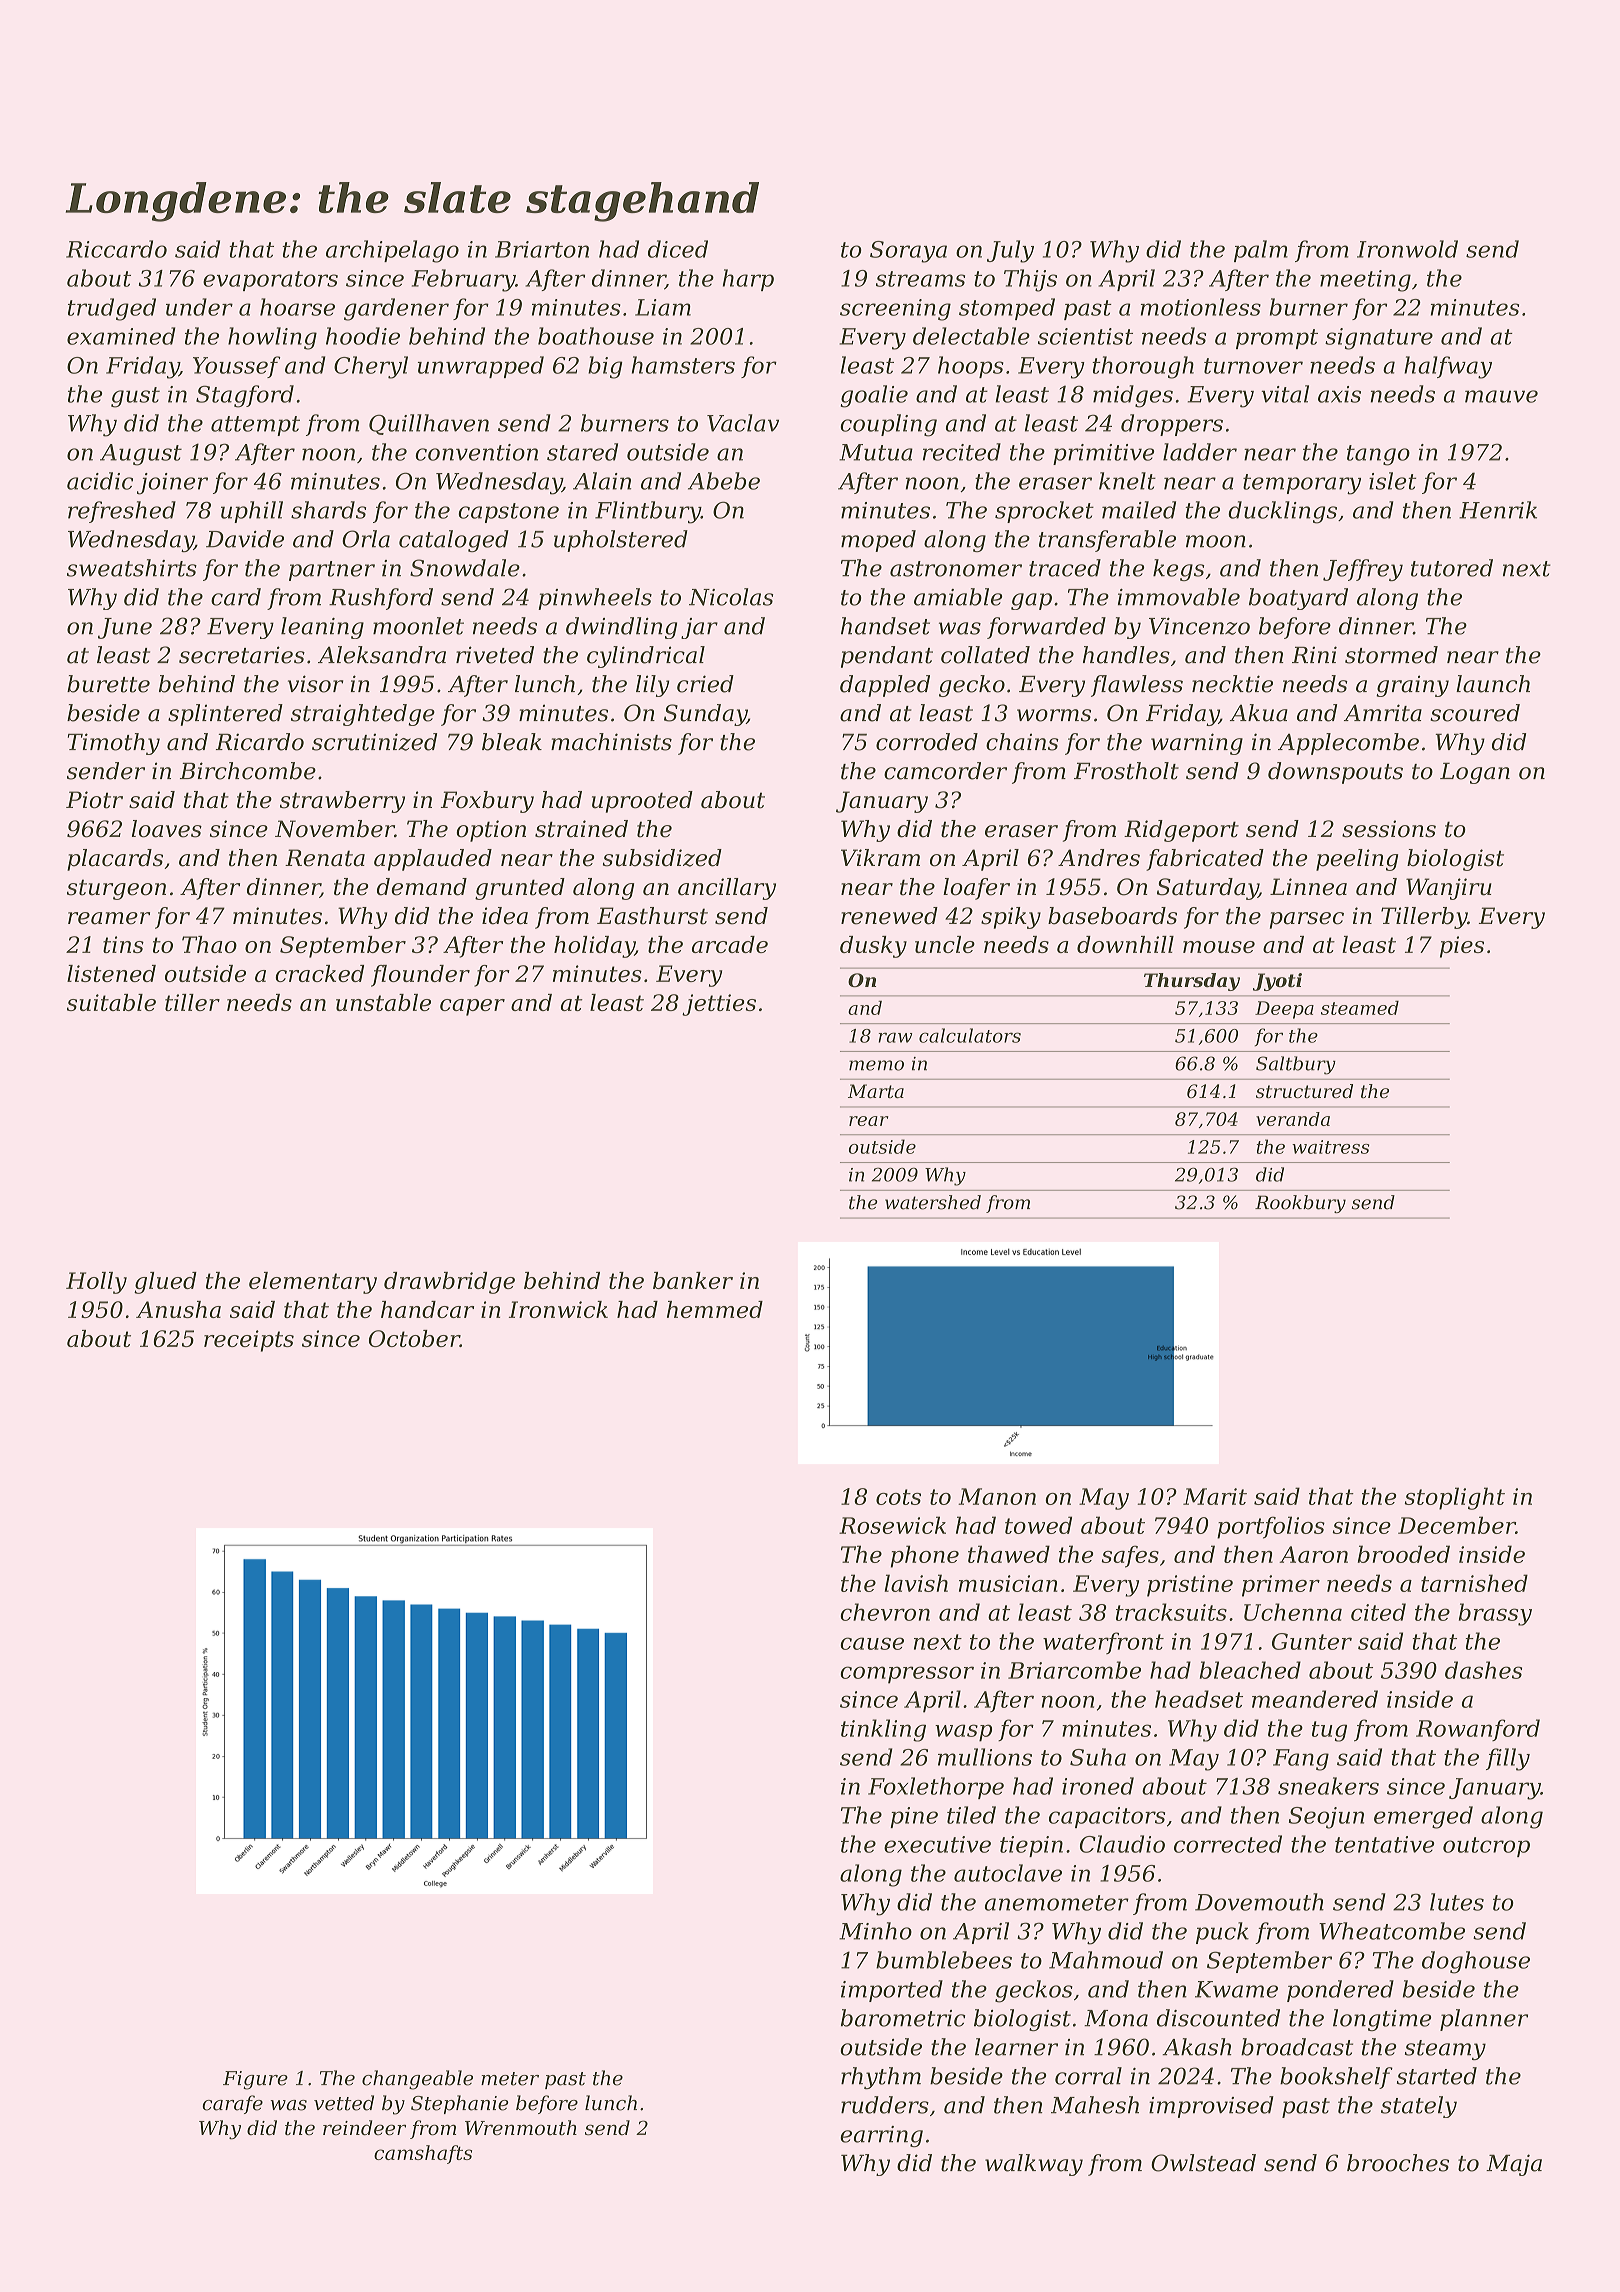  I want to click on brassy, so click(1495, 1614).
